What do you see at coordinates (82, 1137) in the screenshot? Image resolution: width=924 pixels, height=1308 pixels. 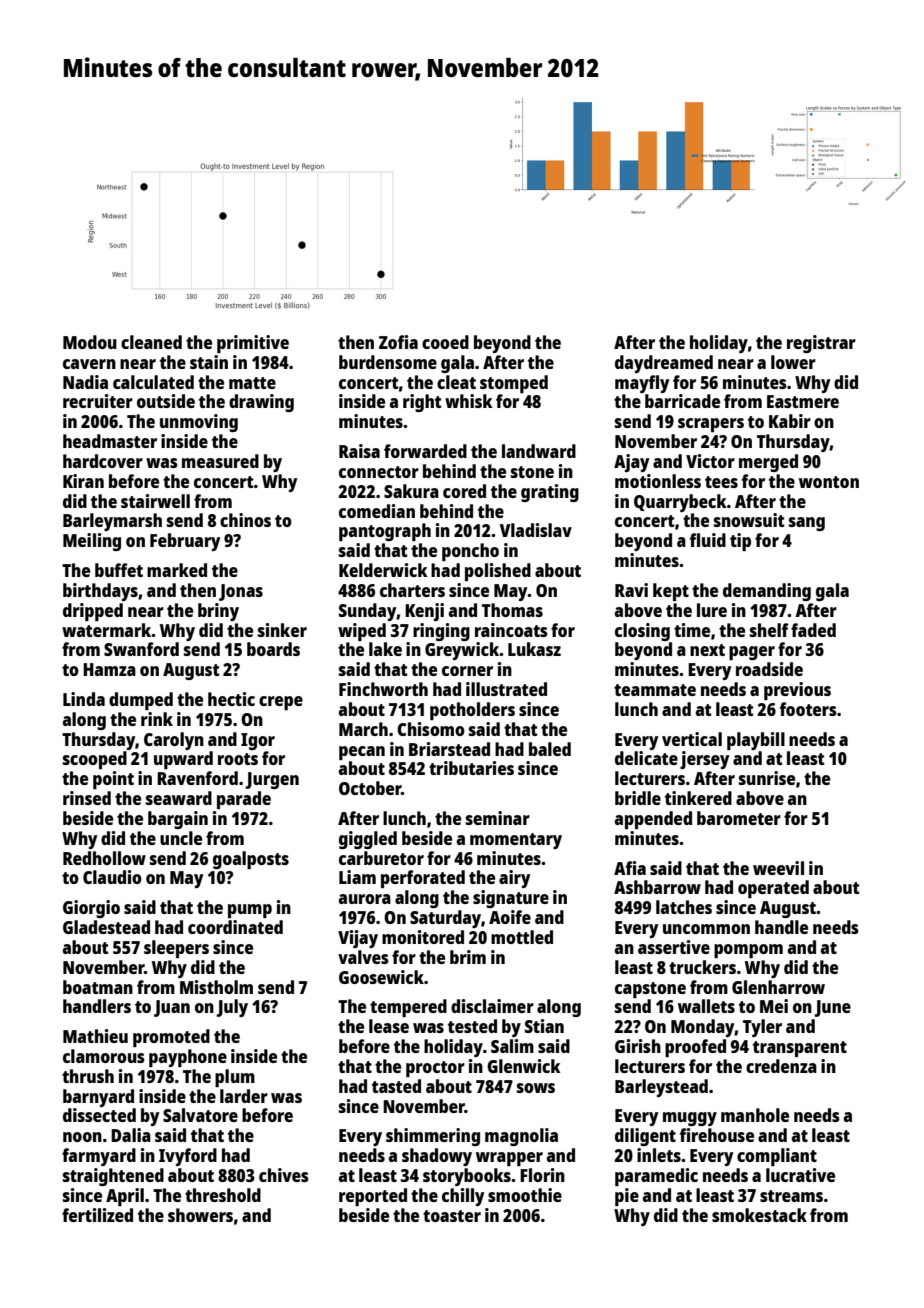 I see `noon` at bounding box center [82, 1137].
